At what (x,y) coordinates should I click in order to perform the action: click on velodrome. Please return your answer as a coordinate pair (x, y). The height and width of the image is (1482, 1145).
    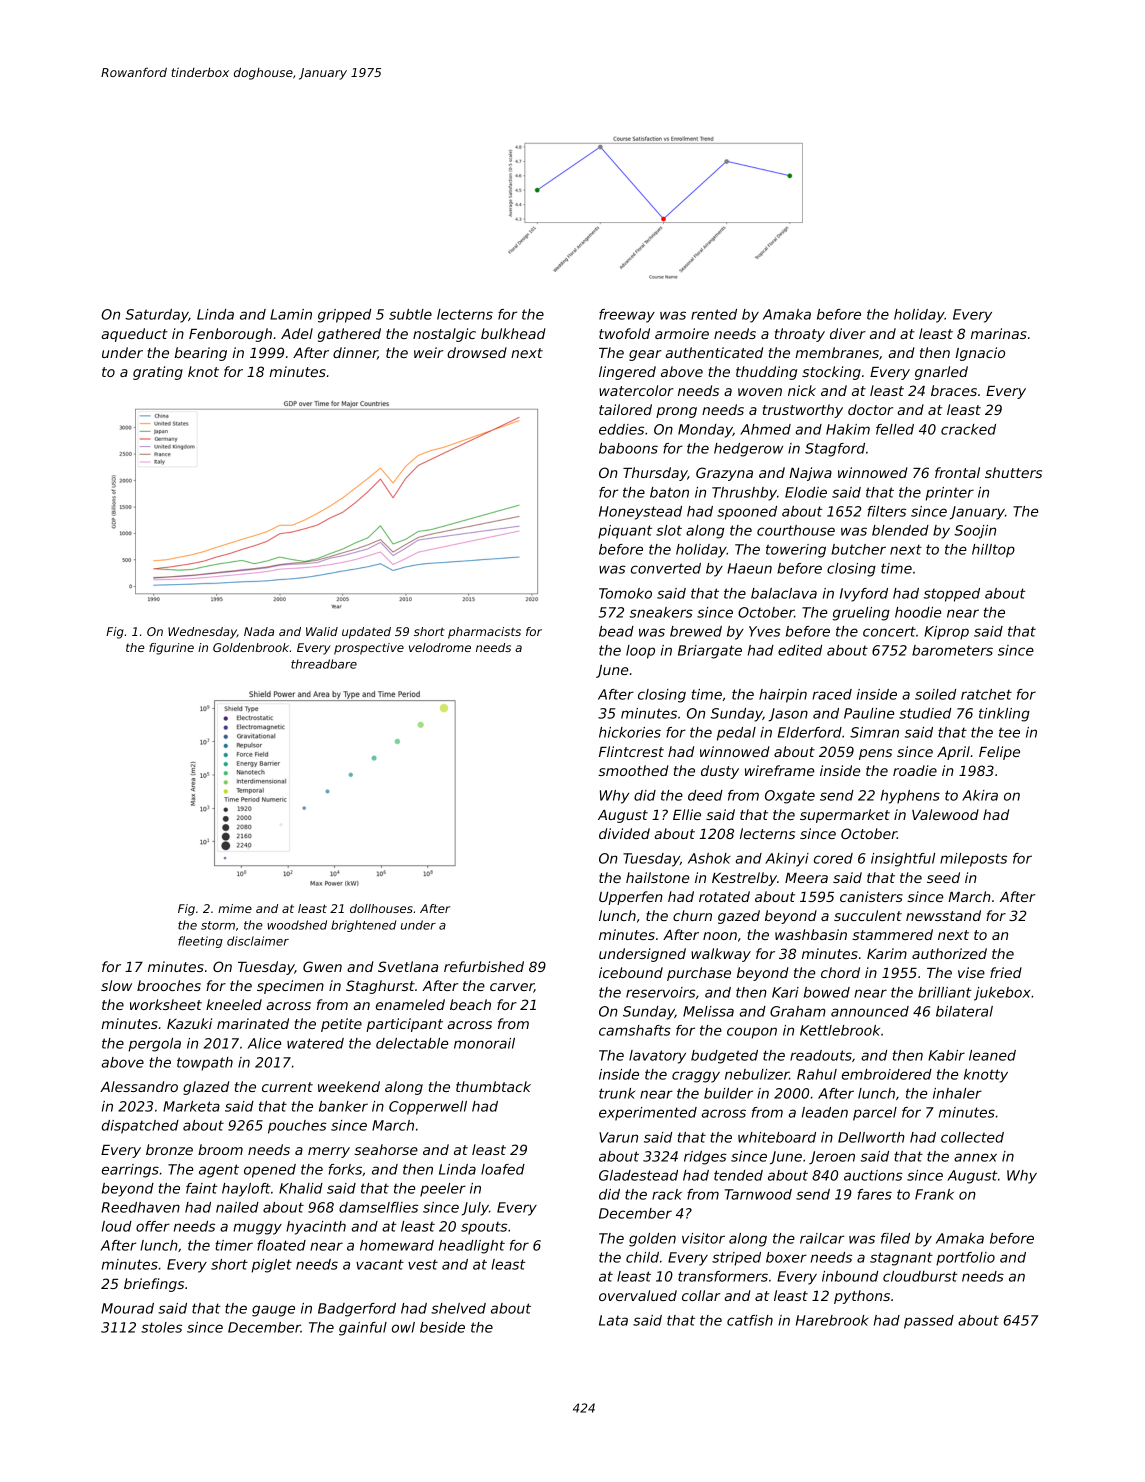
    Looking at the image, I should click on (440, 647).
